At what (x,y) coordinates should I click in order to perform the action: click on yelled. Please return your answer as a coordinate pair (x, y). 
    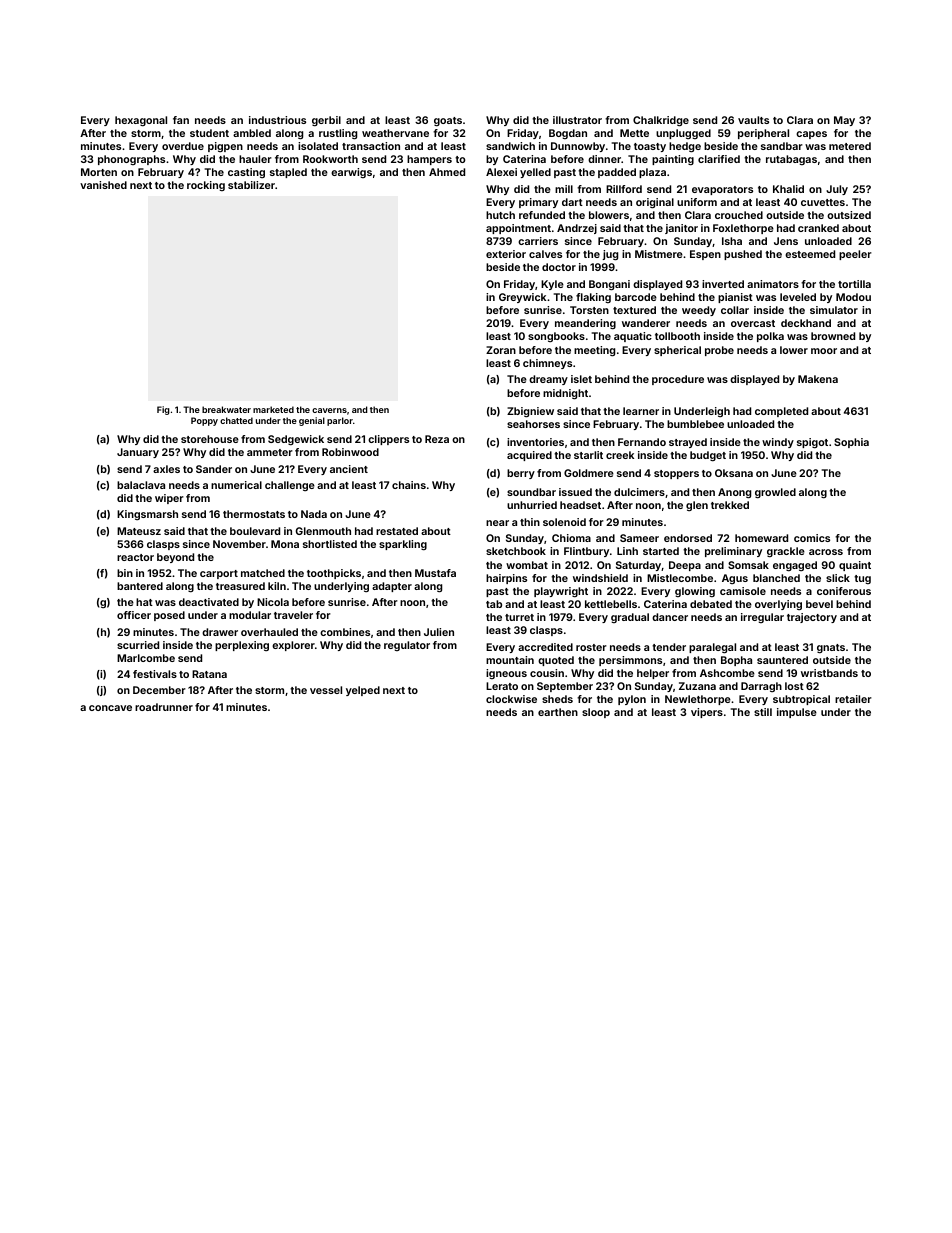
    Looking at the image, I should click on (535, 173).
